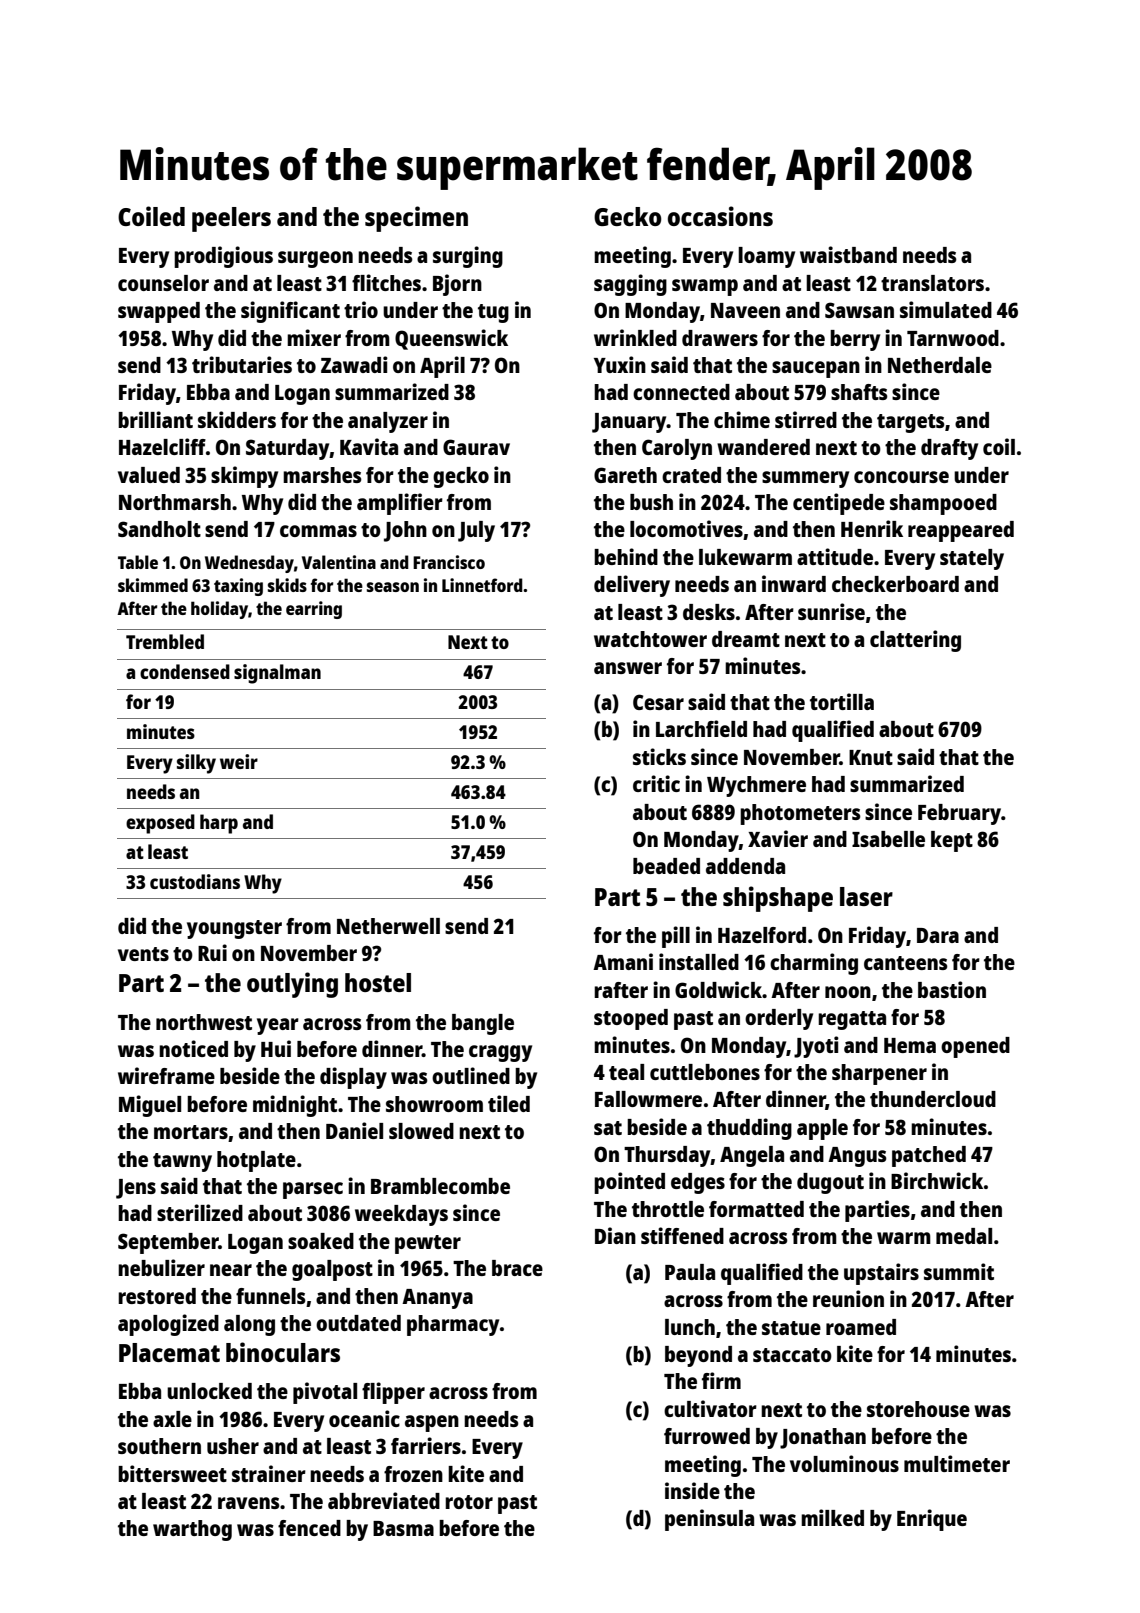 Image resolution: width=1140 pixels, height=1613 pixels. I want to click on peelers, so click(231, 219).
